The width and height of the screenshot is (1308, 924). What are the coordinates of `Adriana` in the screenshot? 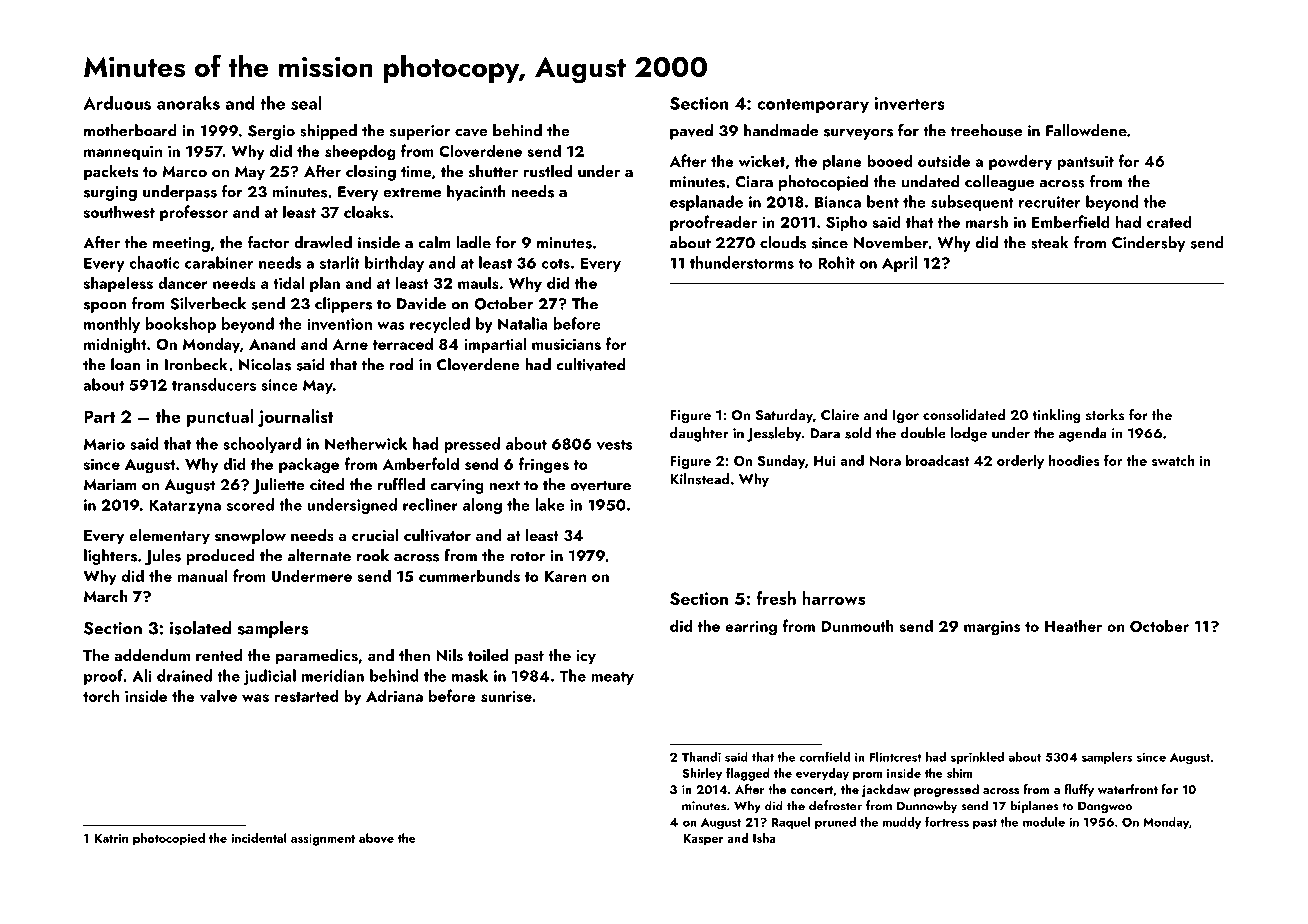 It's located at (394, 695).
